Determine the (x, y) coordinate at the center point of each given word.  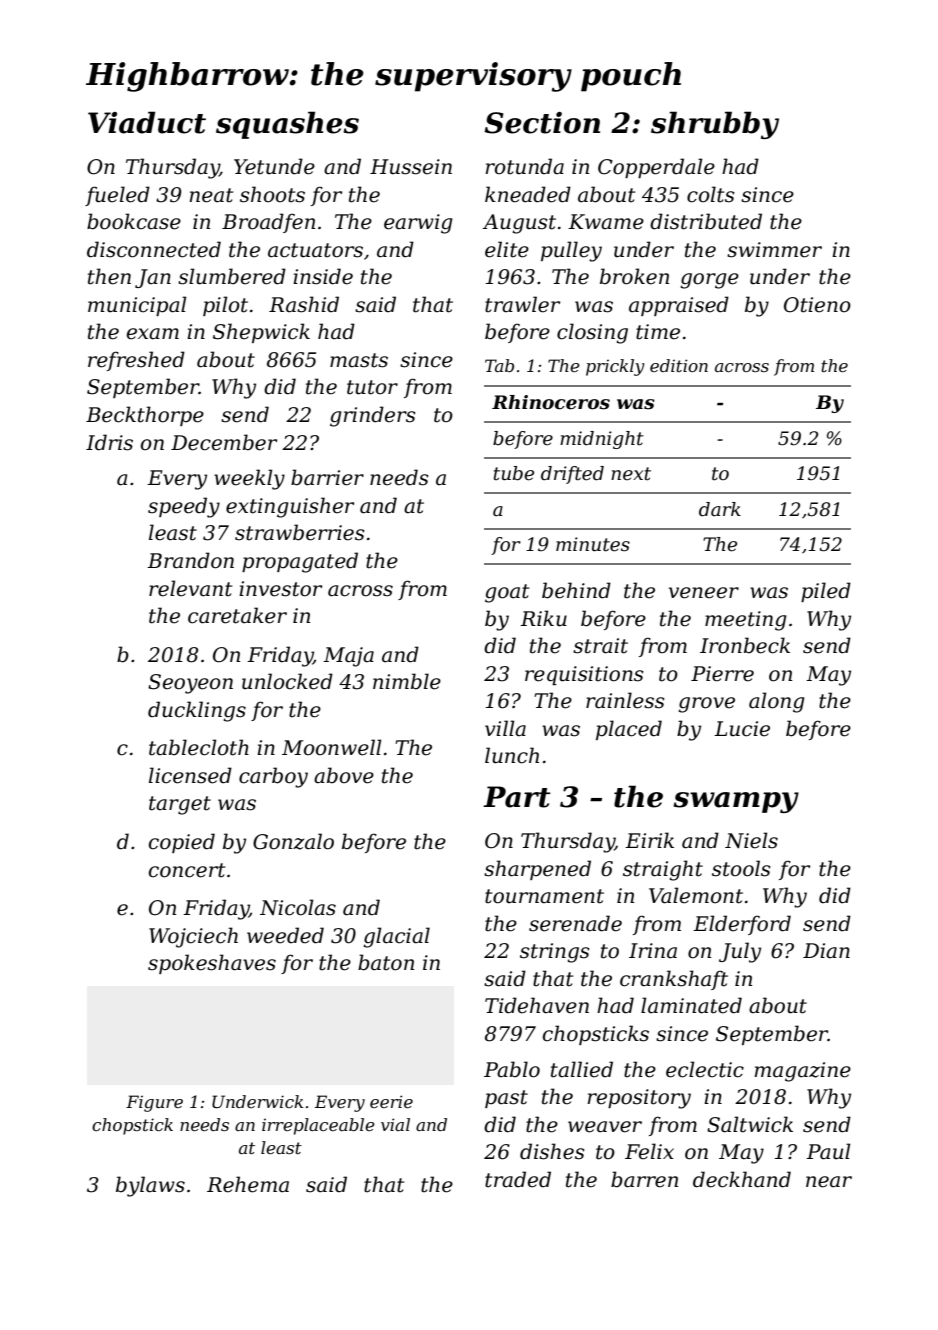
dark (720, 509)
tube (514, 473)
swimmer (774, 250)
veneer (704, 593)
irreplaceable (318, 1126)
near (829, 1182)
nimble (407, 681)
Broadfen (268, 223)
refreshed (136, 361)
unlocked (287, 681)
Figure (154, 1103)
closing (592, 333)
